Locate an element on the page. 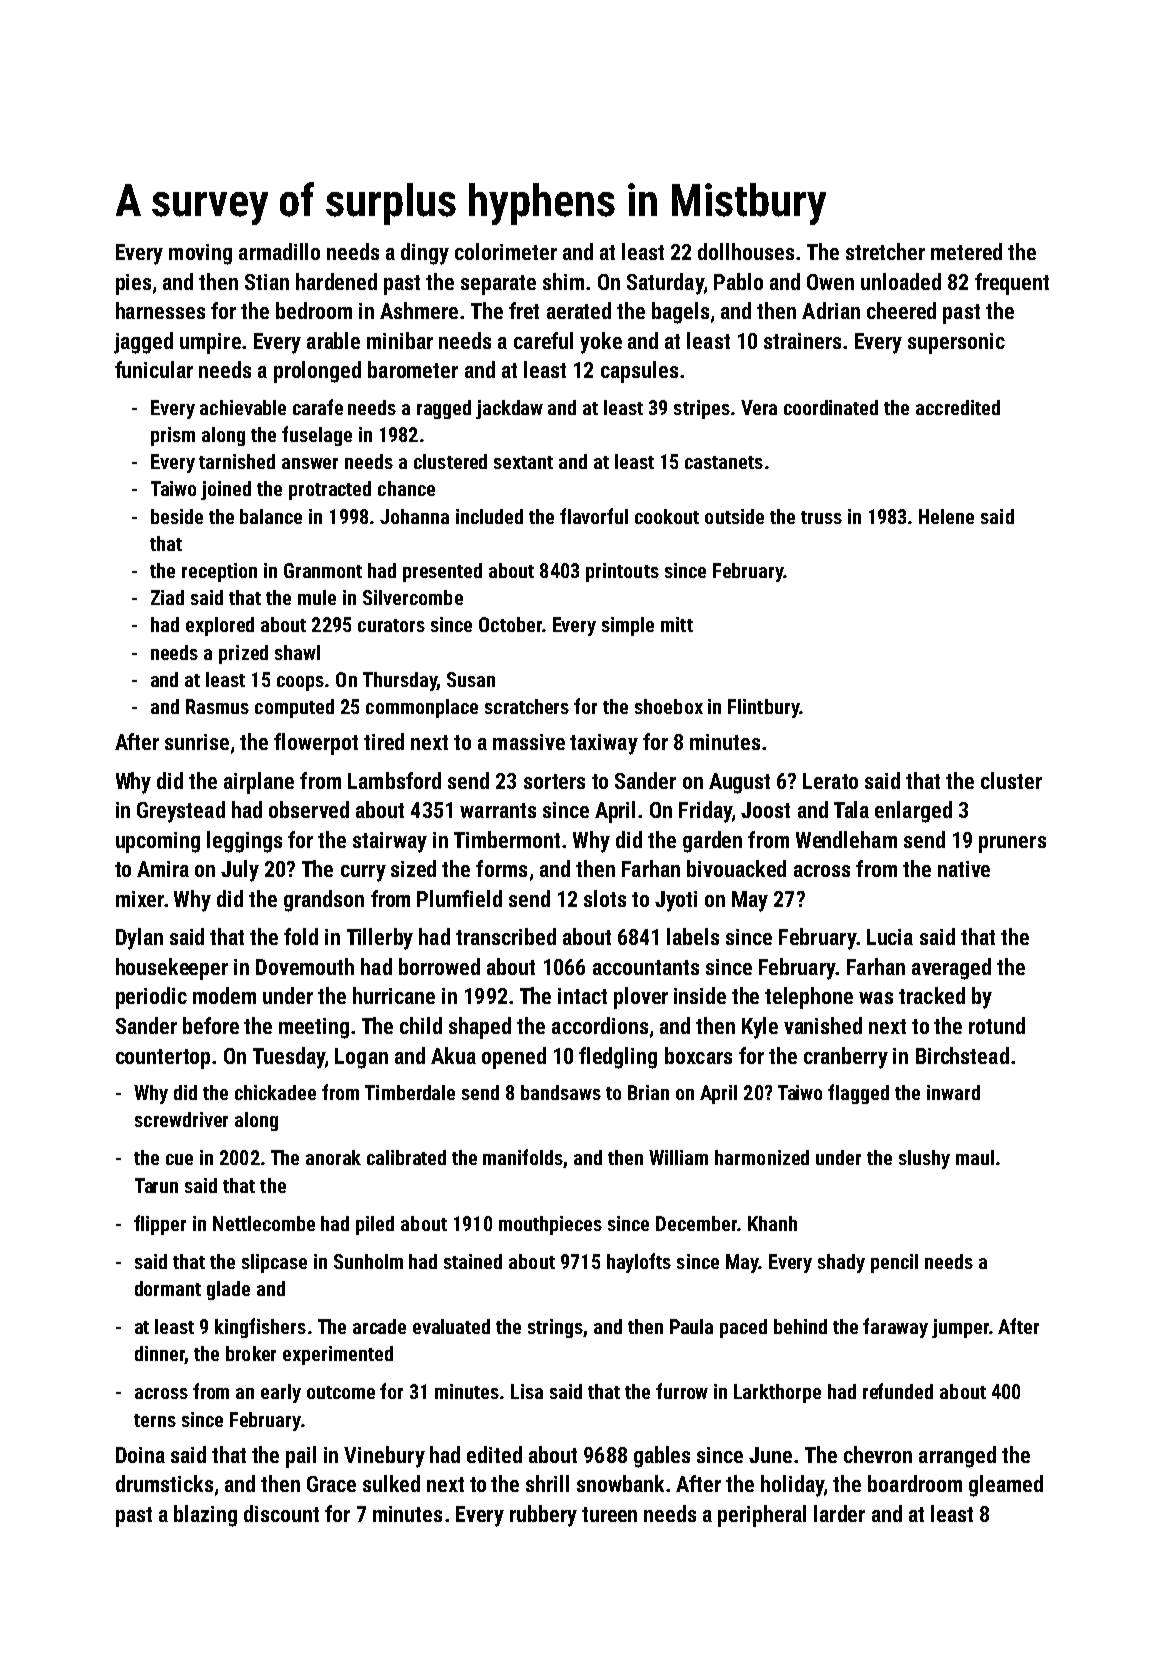  jackdaw is located at coordinates (509, 409).
